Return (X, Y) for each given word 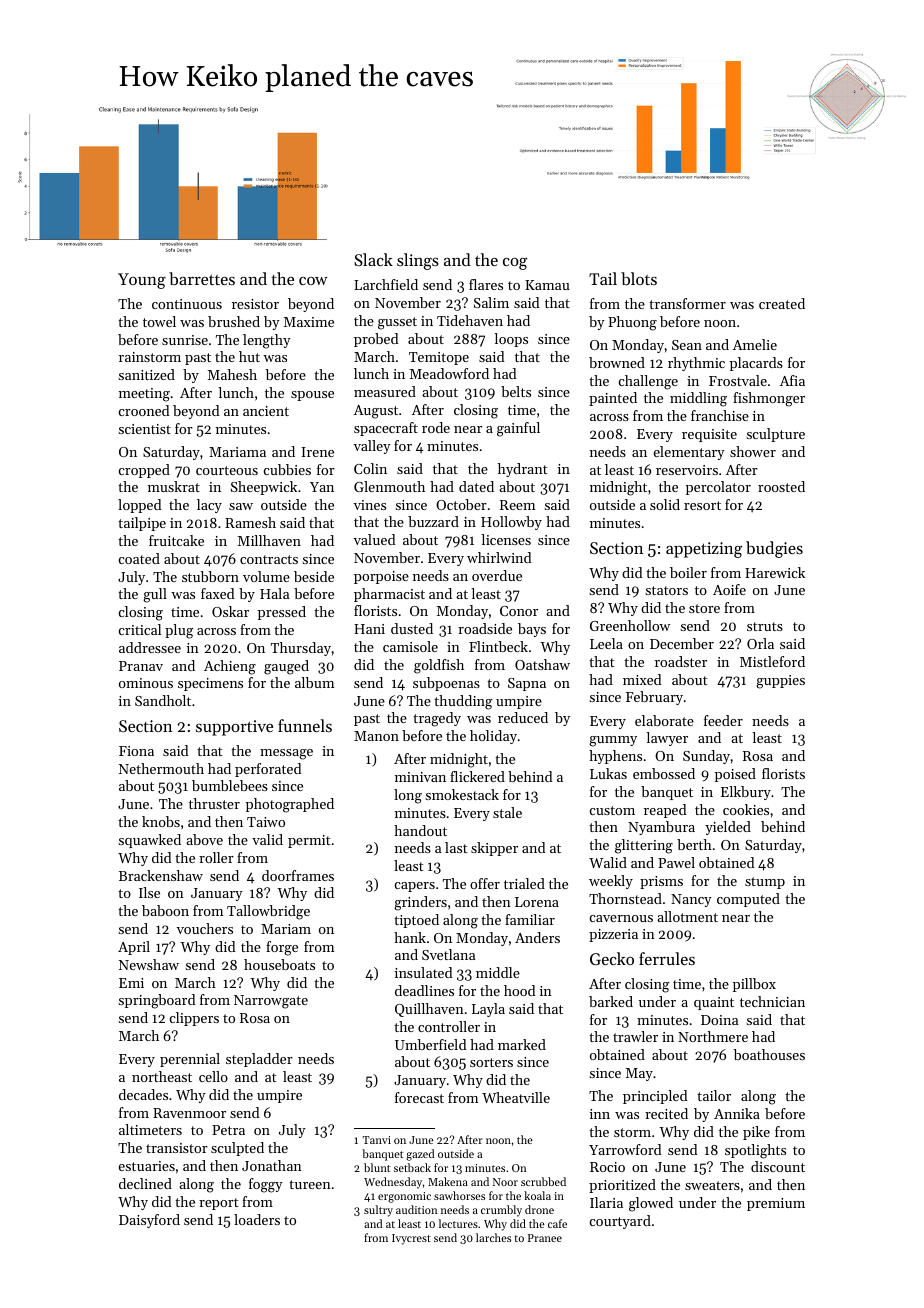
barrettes (202, 278)
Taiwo (266, 822)
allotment (687, 916)
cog (515, 264)
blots (639, 278)
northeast (162, 1076)
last (456, 847)
